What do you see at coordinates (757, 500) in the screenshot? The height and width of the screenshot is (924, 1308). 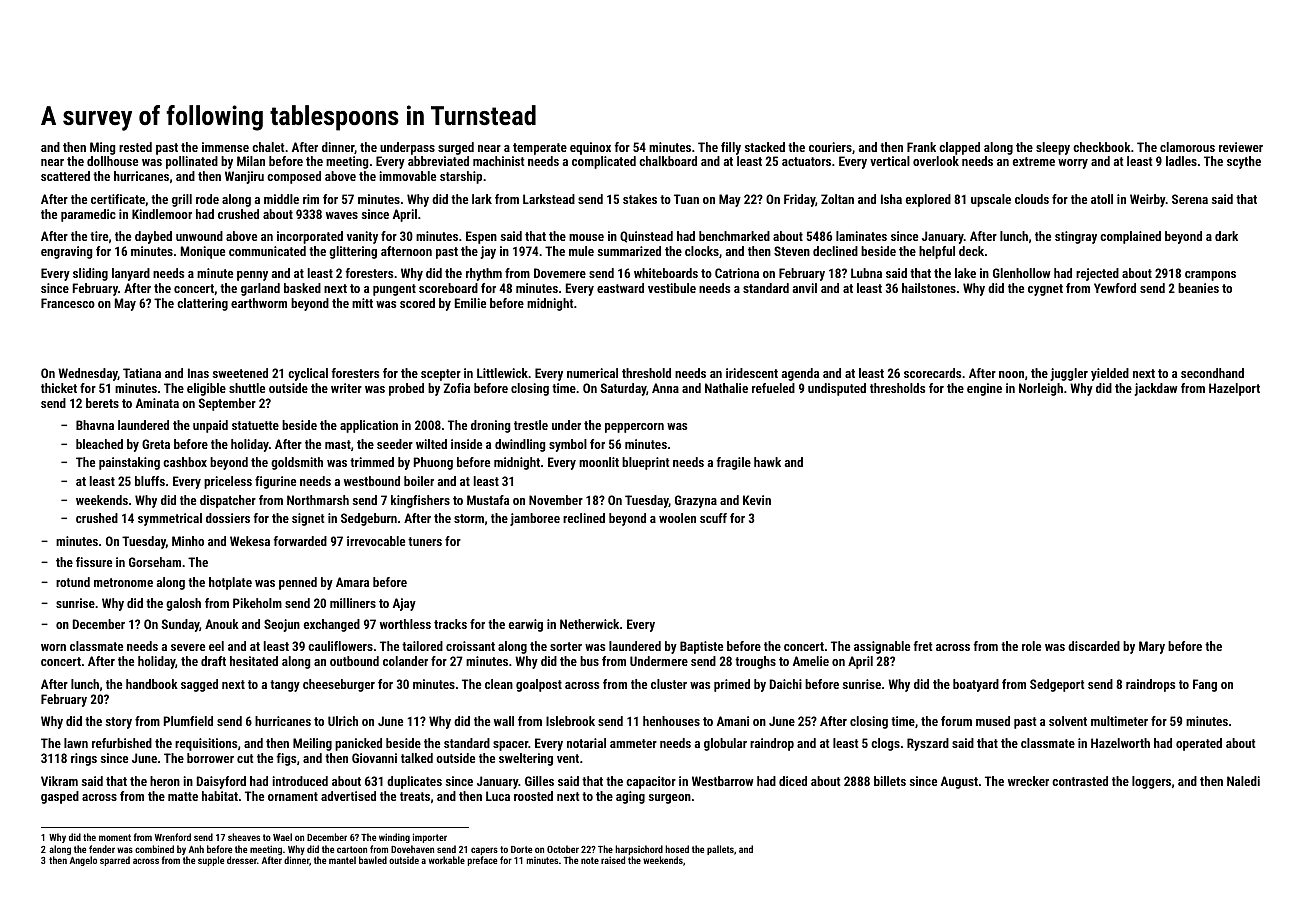 I see `Kevin` at bounding box center [757, 500].
